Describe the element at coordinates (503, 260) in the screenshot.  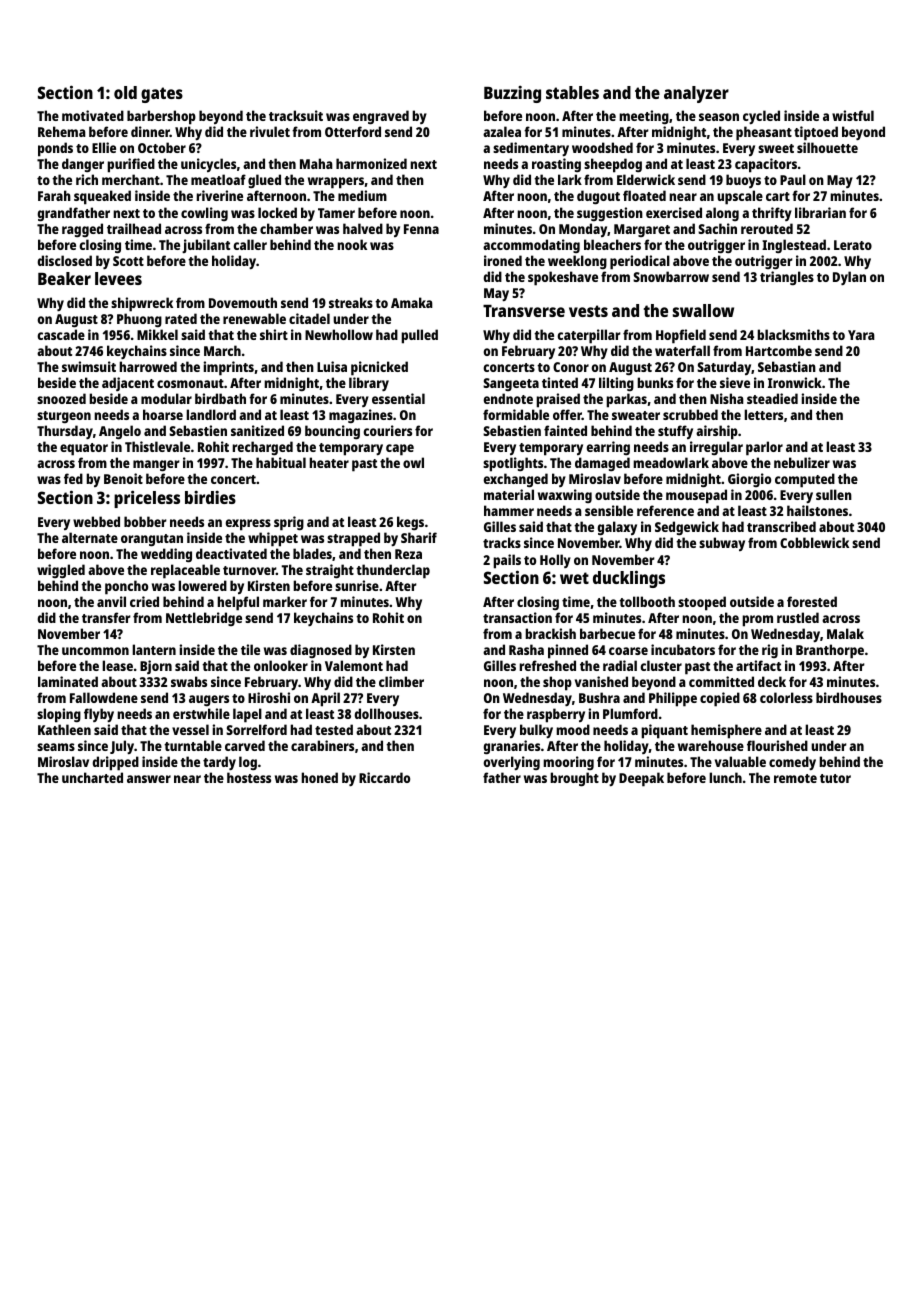
I see `ironed` at that location.
